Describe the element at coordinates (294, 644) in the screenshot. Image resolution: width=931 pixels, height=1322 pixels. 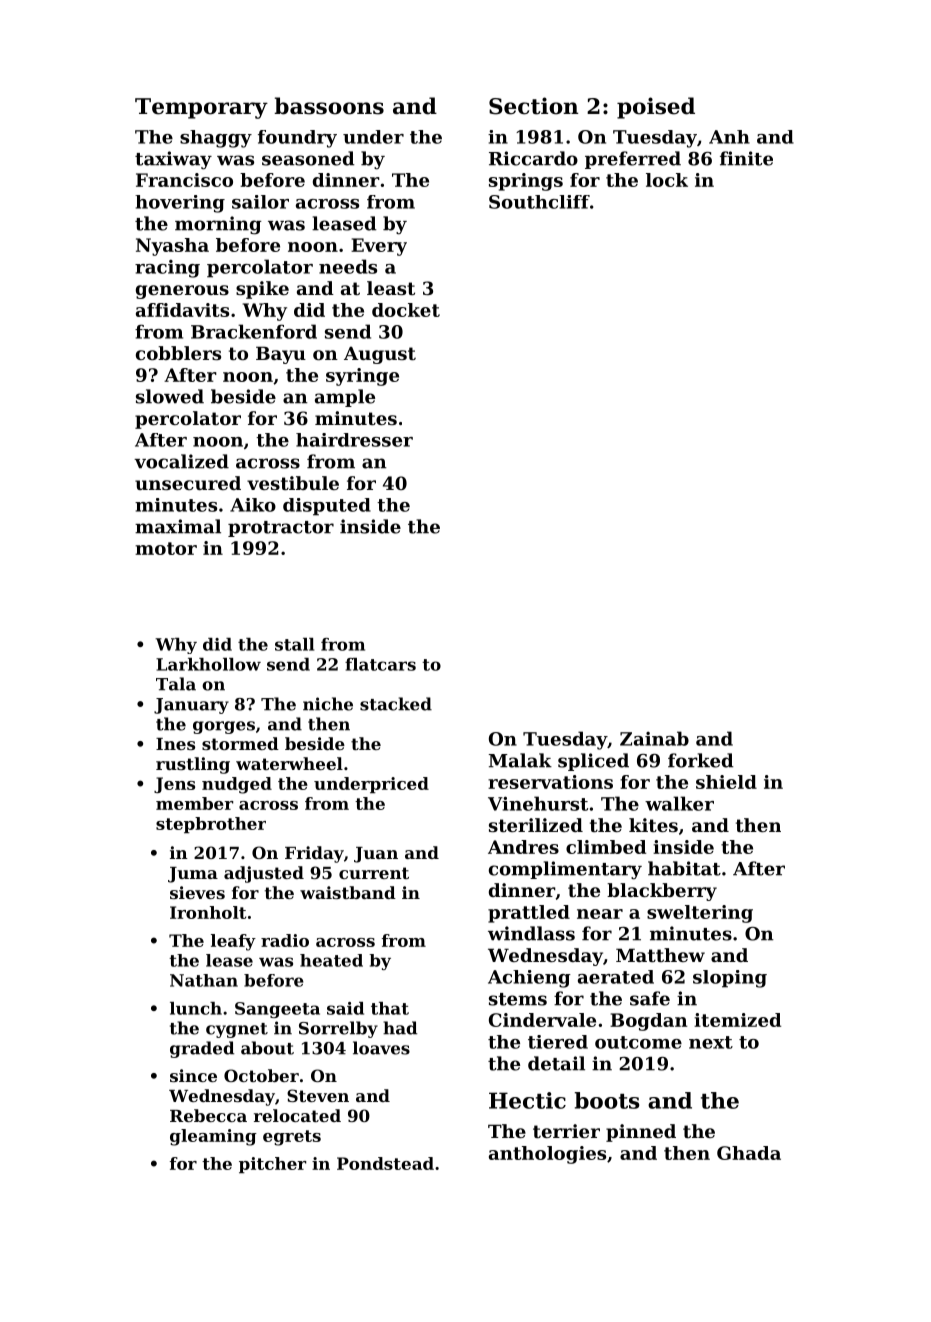
I see `stall` at that location.
